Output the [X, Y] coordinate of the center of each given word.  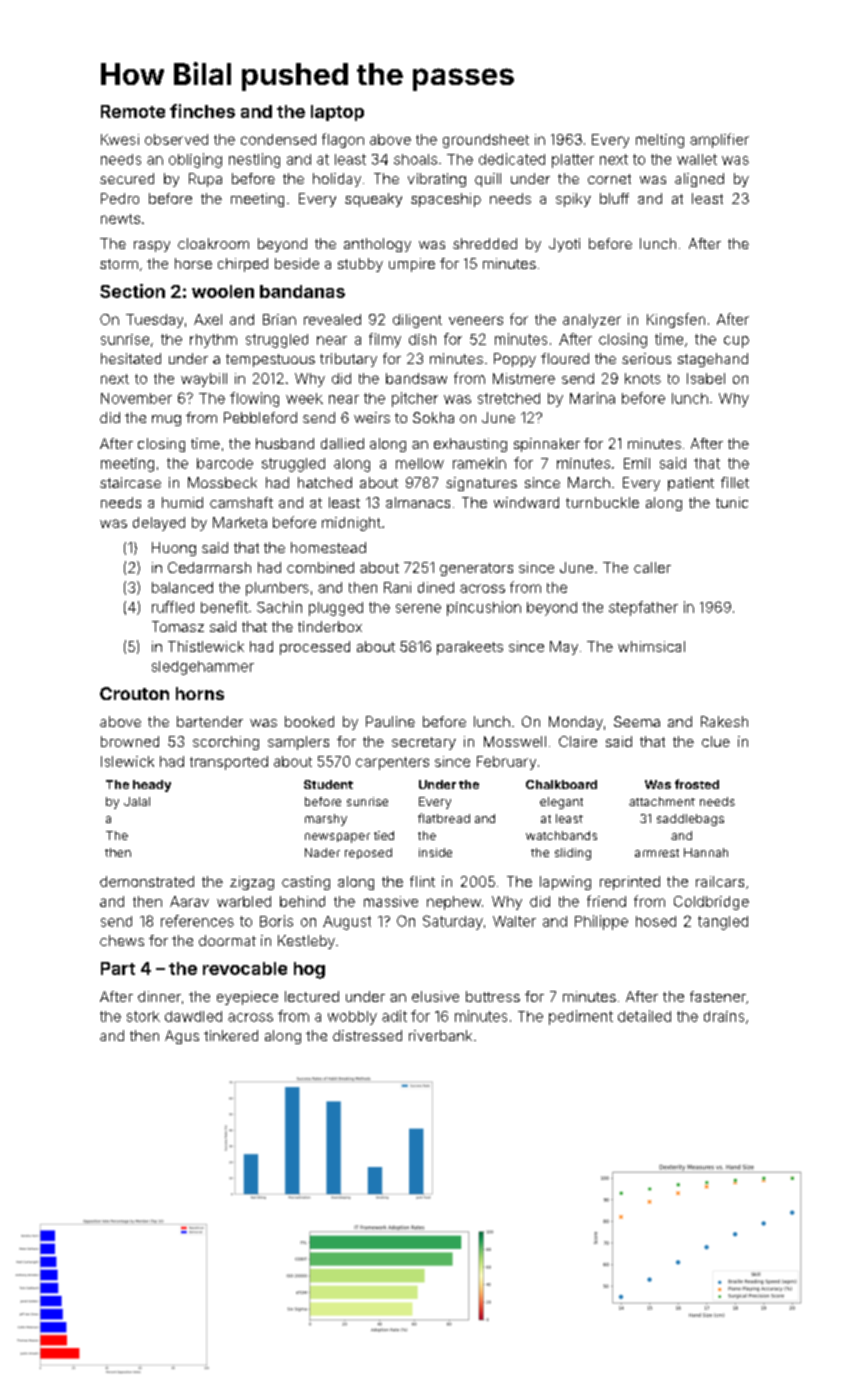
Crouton [134, 693]
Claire [578, 741]
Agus [182, 1037]
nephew [454, 903]
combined [320, 567]
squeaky [373, 200]
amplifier [719, 140]
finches [202, 111]
